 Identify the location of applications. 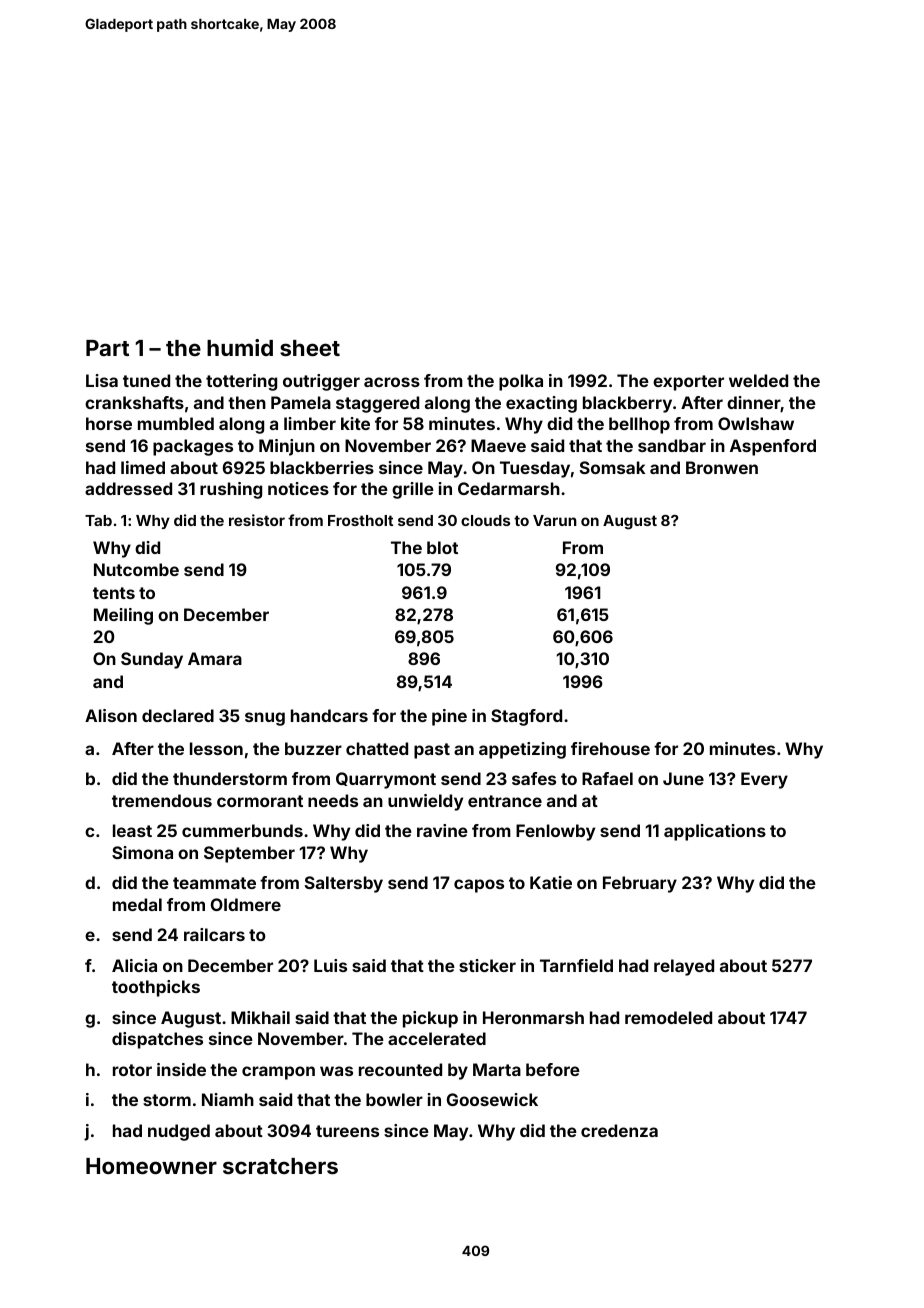
(715, 832).
